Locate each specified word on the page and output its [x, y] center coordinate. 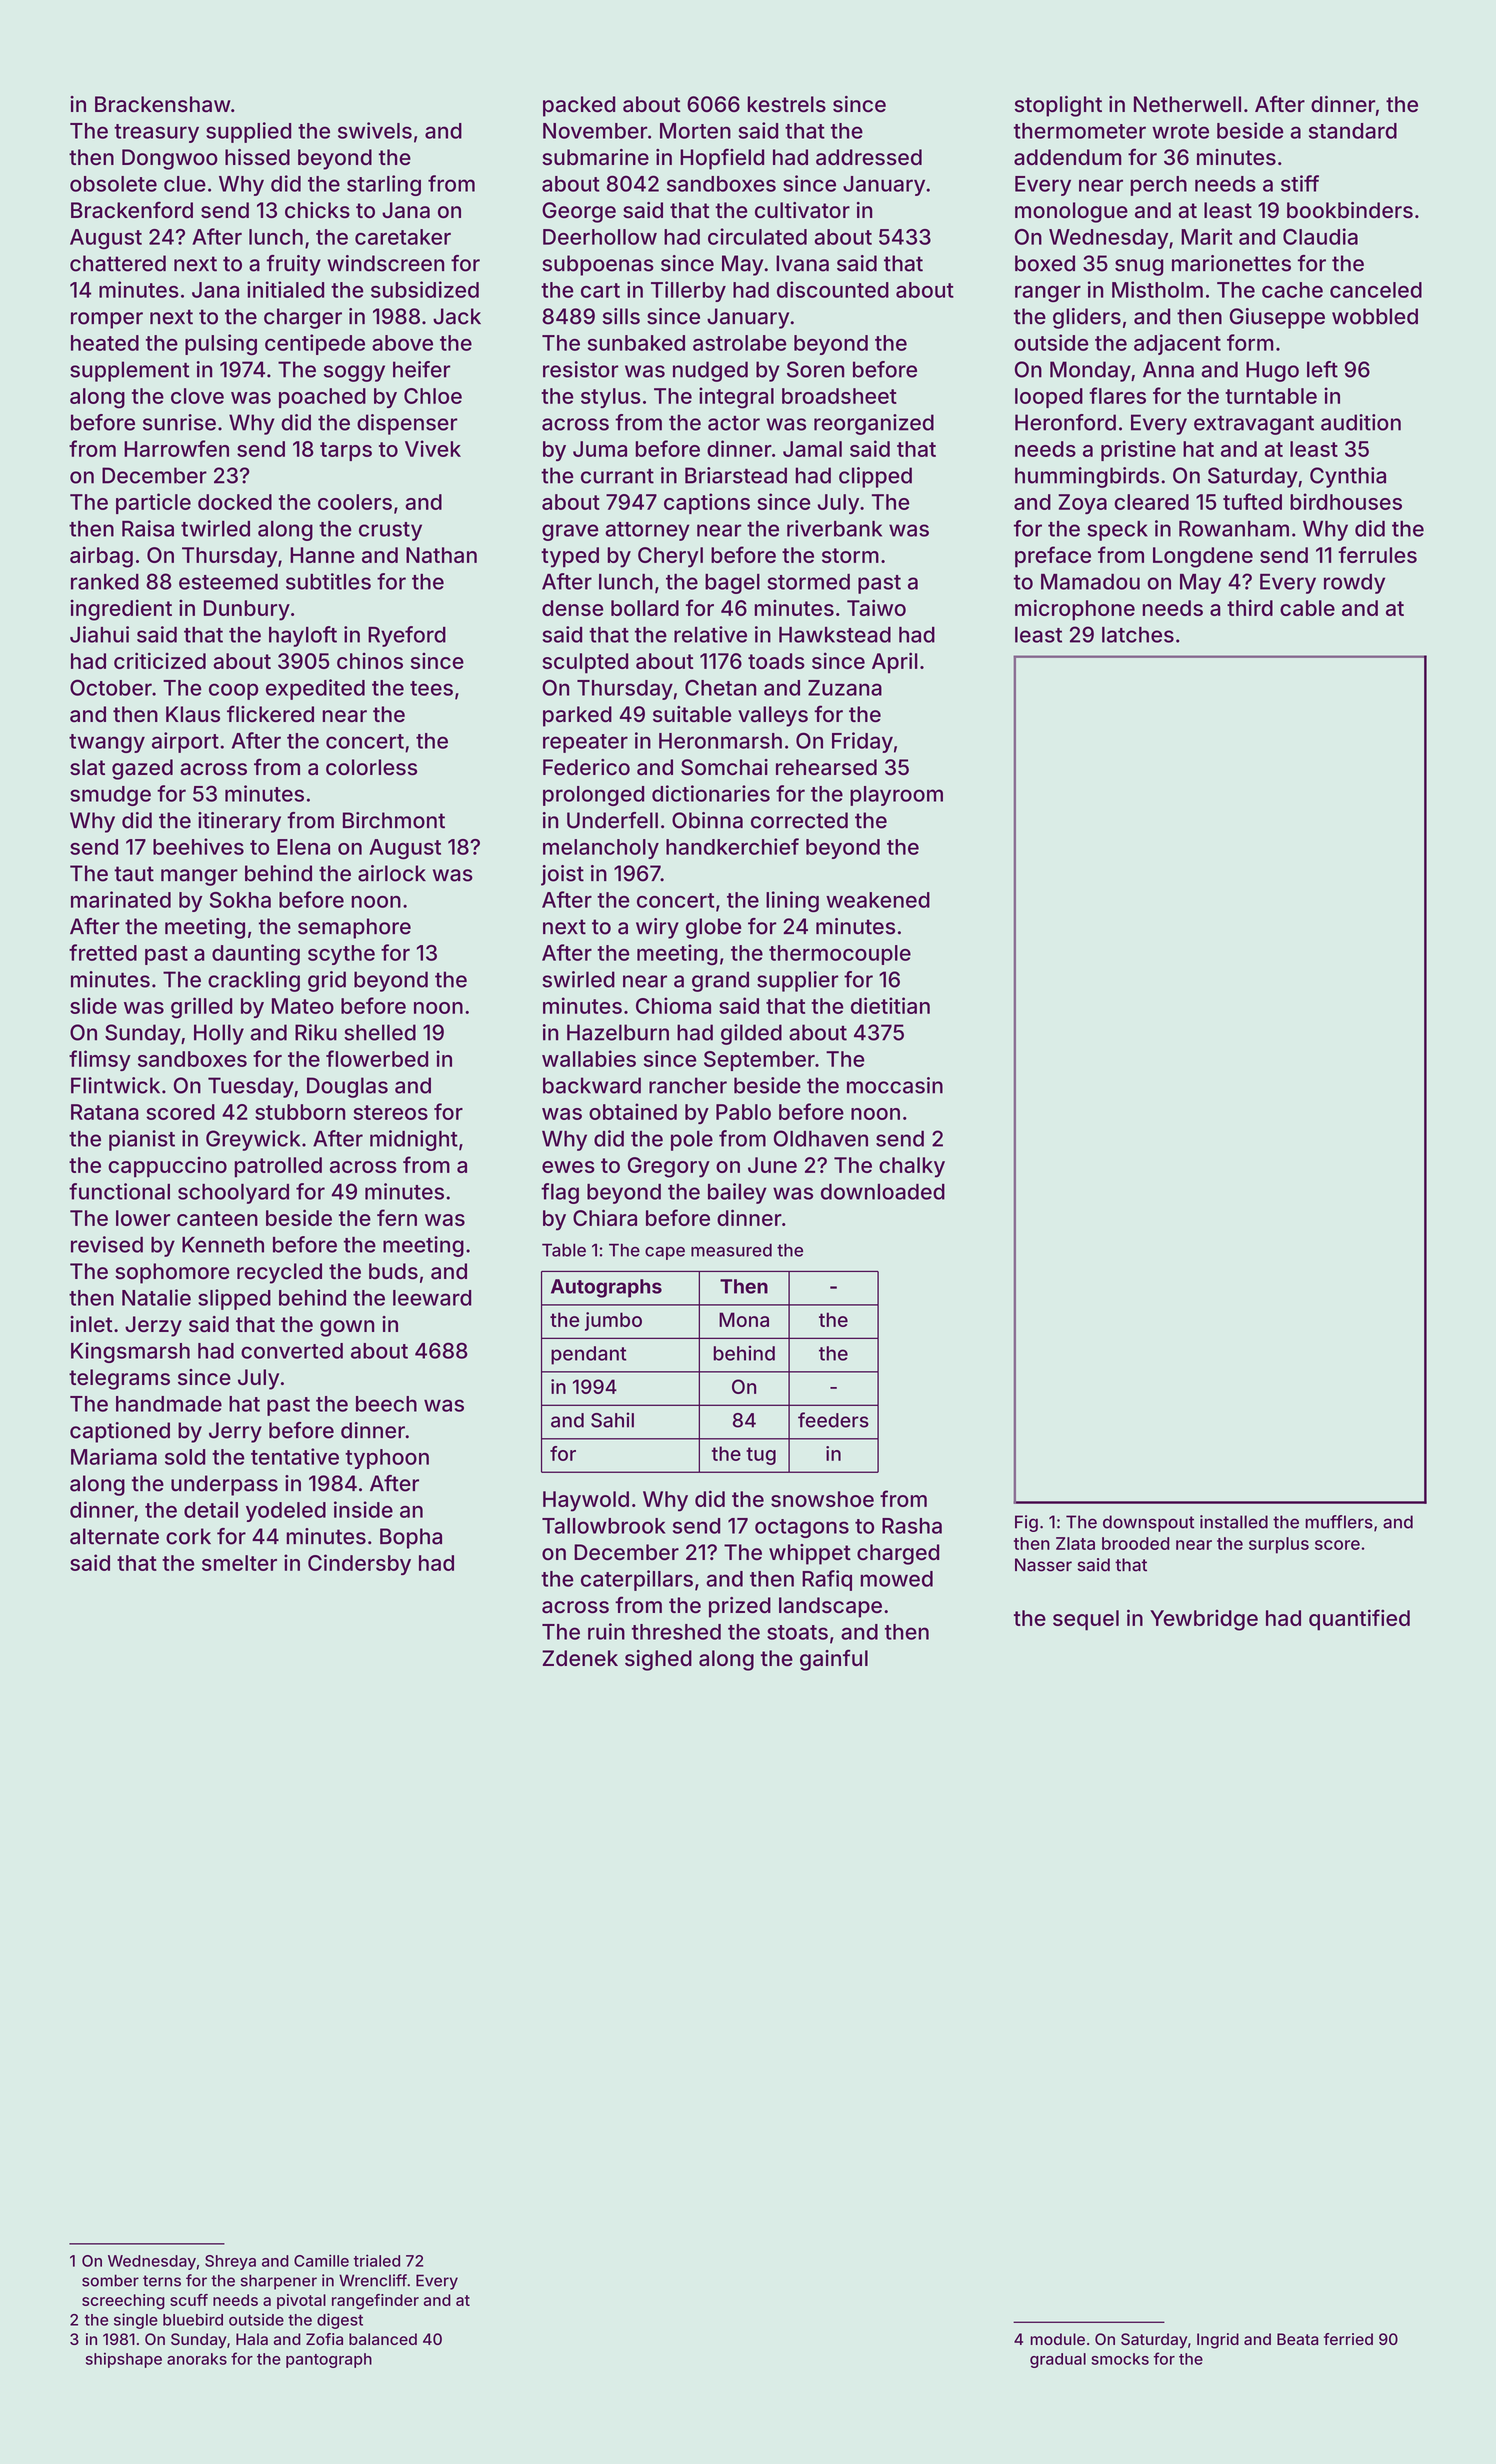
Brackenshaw [163, 104]
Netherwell [1187, 104]
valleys [773, 716]
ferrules [1377, 554]
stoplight [1058, 106]
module [1057, 2339]
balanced [383, 2339]
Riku [316, 1032]
